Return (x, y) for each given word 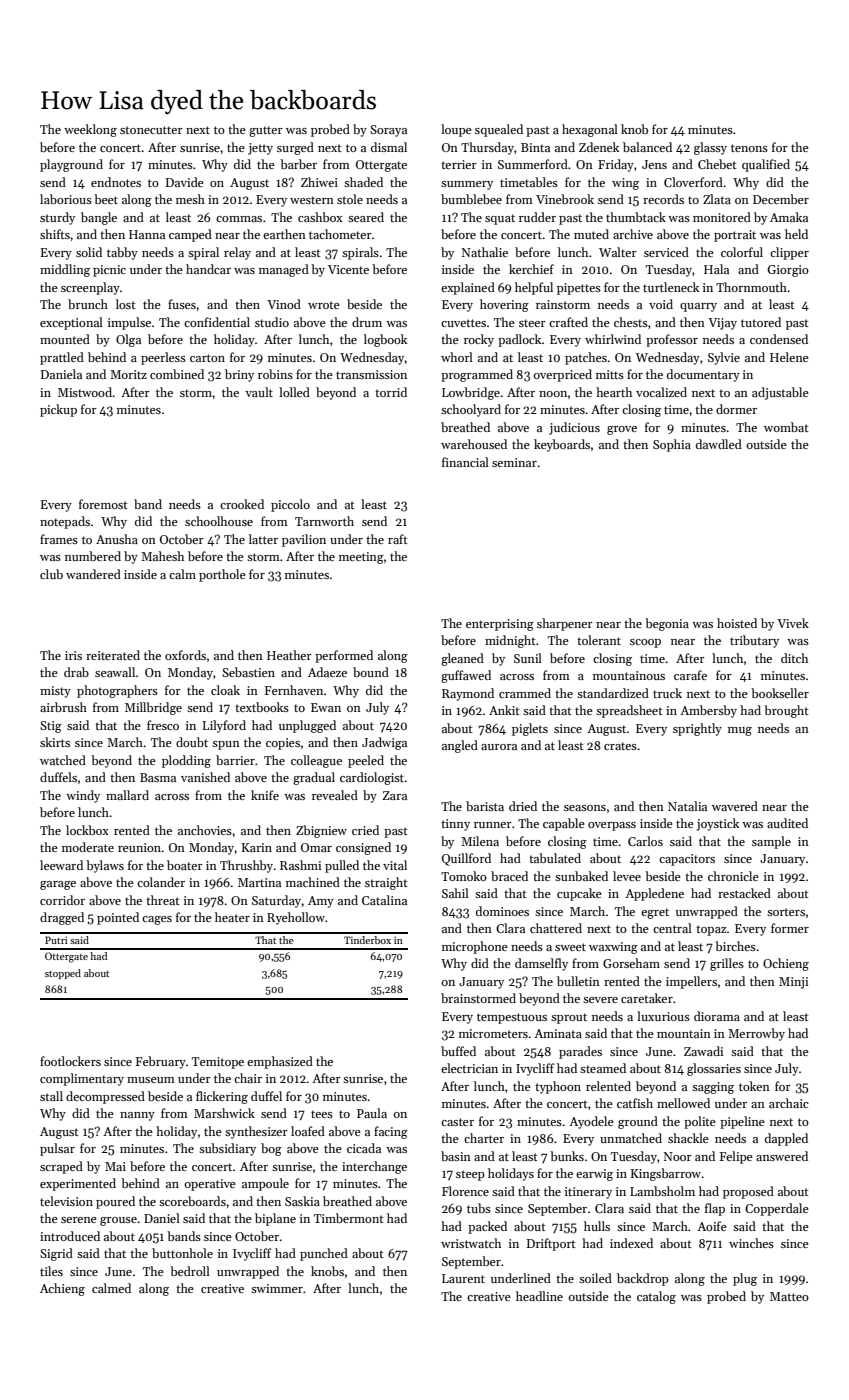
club (51, 574)
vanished (205, 777)
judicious (574, 428)
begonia (667, 624)
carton (207, 358)
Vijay (722, 324)
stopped (63, 974)
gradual (314, 778)
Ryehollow (296, 918)
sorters (786, 912)
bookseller (780, 693)
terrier (459, 164)
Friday (616, 165)
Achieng (62, 1289)
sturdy (57, 218)
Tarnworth (324, 521)
